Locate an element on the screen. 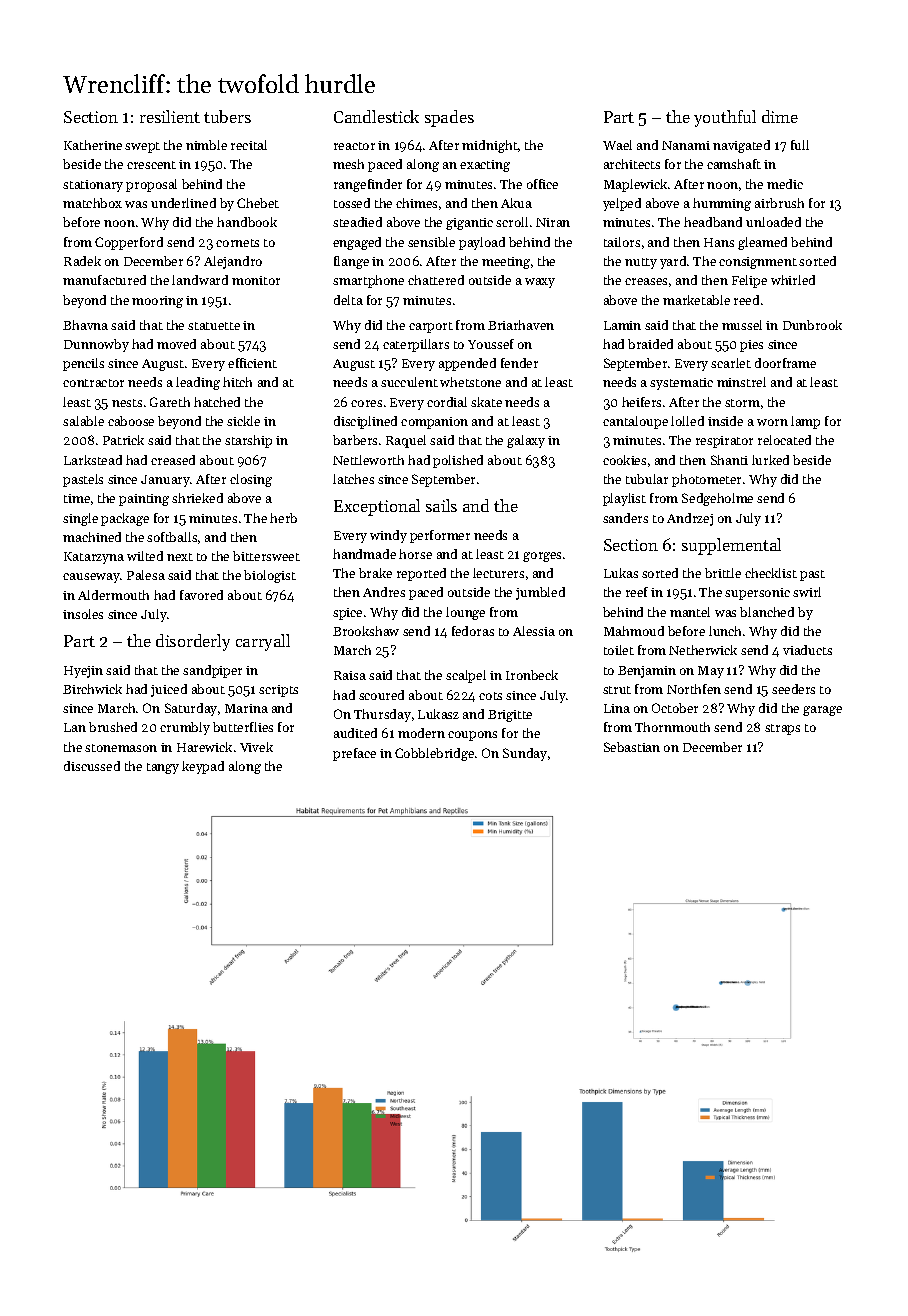  camshaft is located at coordinates (734, 164).
